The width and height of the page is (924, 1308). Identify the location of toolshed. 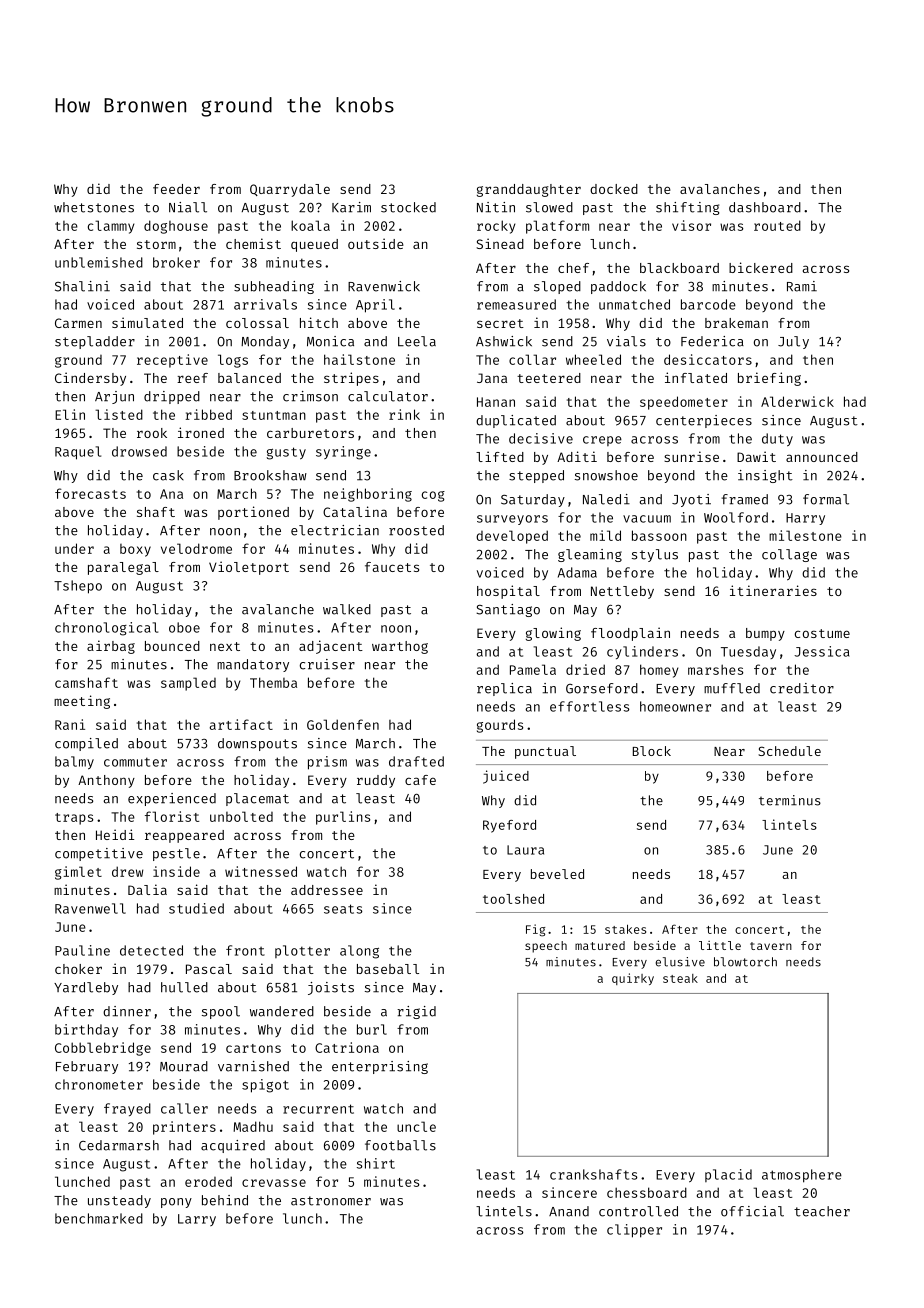
(513, 899).
